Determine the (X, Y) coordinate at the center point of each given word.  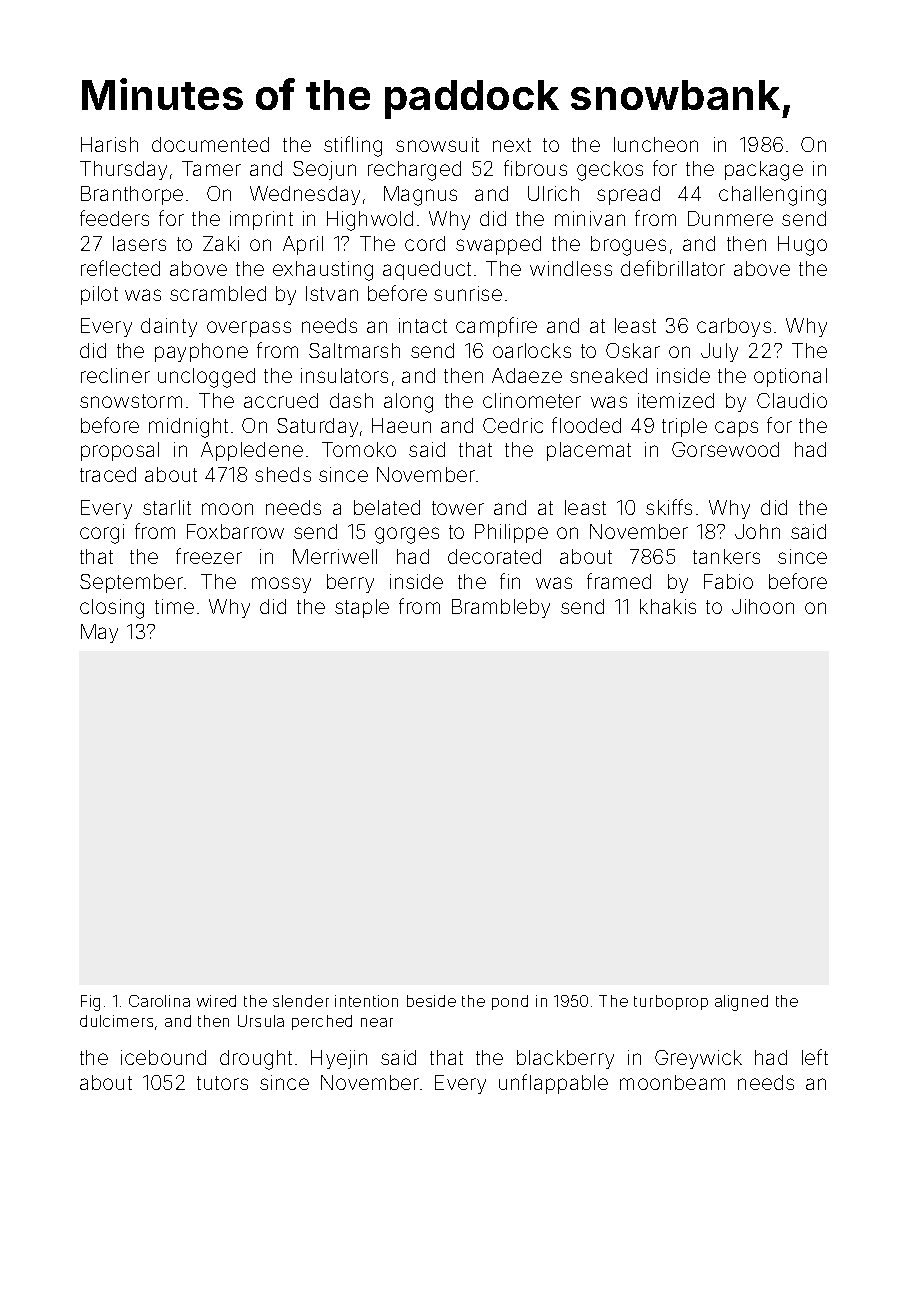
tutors (222, 1083)
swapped (498, 245)
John (757, 531)
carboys (734, 327)
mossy (281, 585)
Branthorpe (132, 195)
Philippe (511, 533)
